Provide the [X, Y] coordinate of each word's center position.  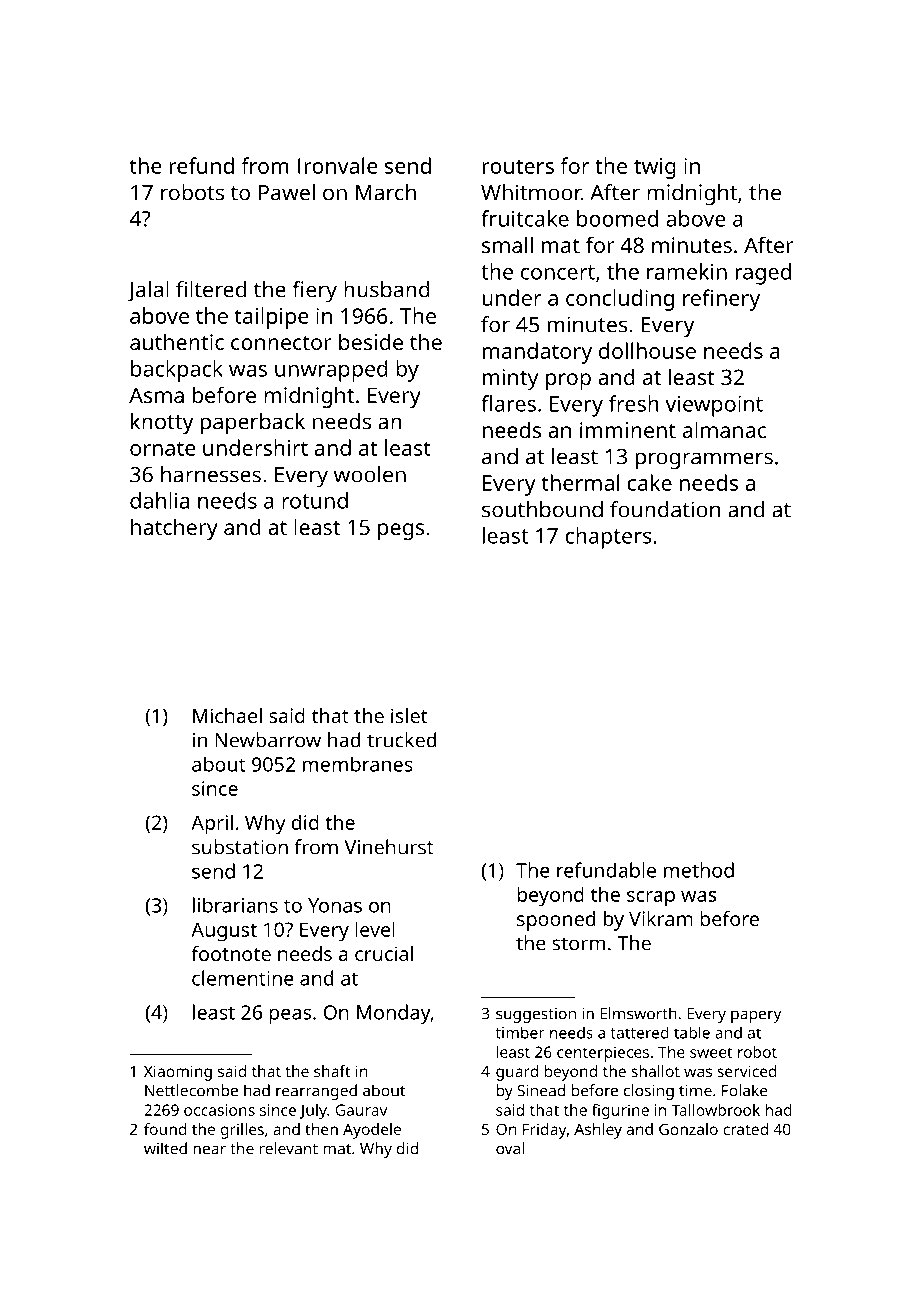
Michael [227, 715]
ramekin [687, 271]
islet [409, 715]
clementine [243, 978]
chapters [608, 538]
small [507, 244]
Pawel [287, 192]
